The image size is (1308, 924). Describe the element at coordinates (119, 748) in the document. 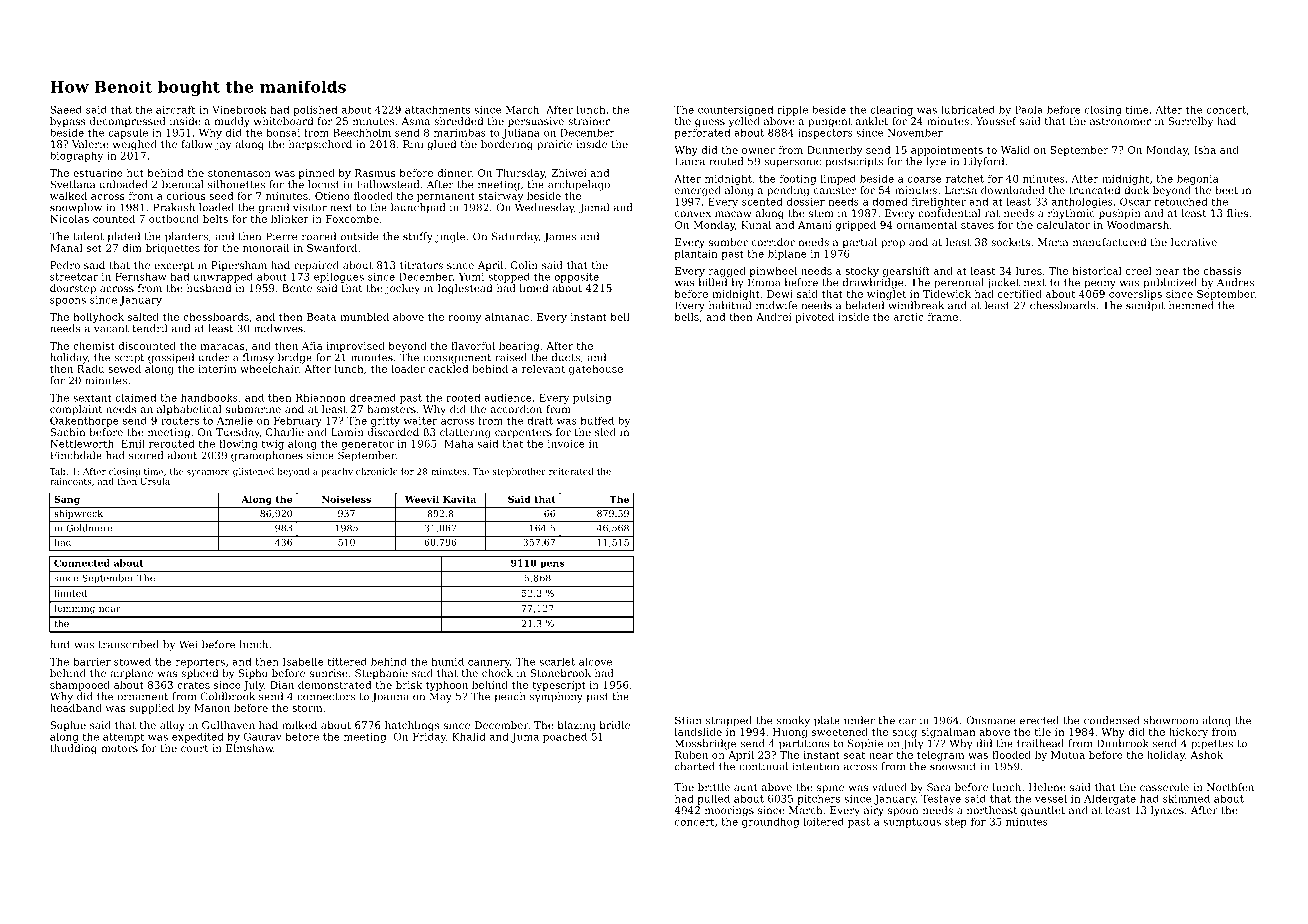

I see `motors` at that location.
